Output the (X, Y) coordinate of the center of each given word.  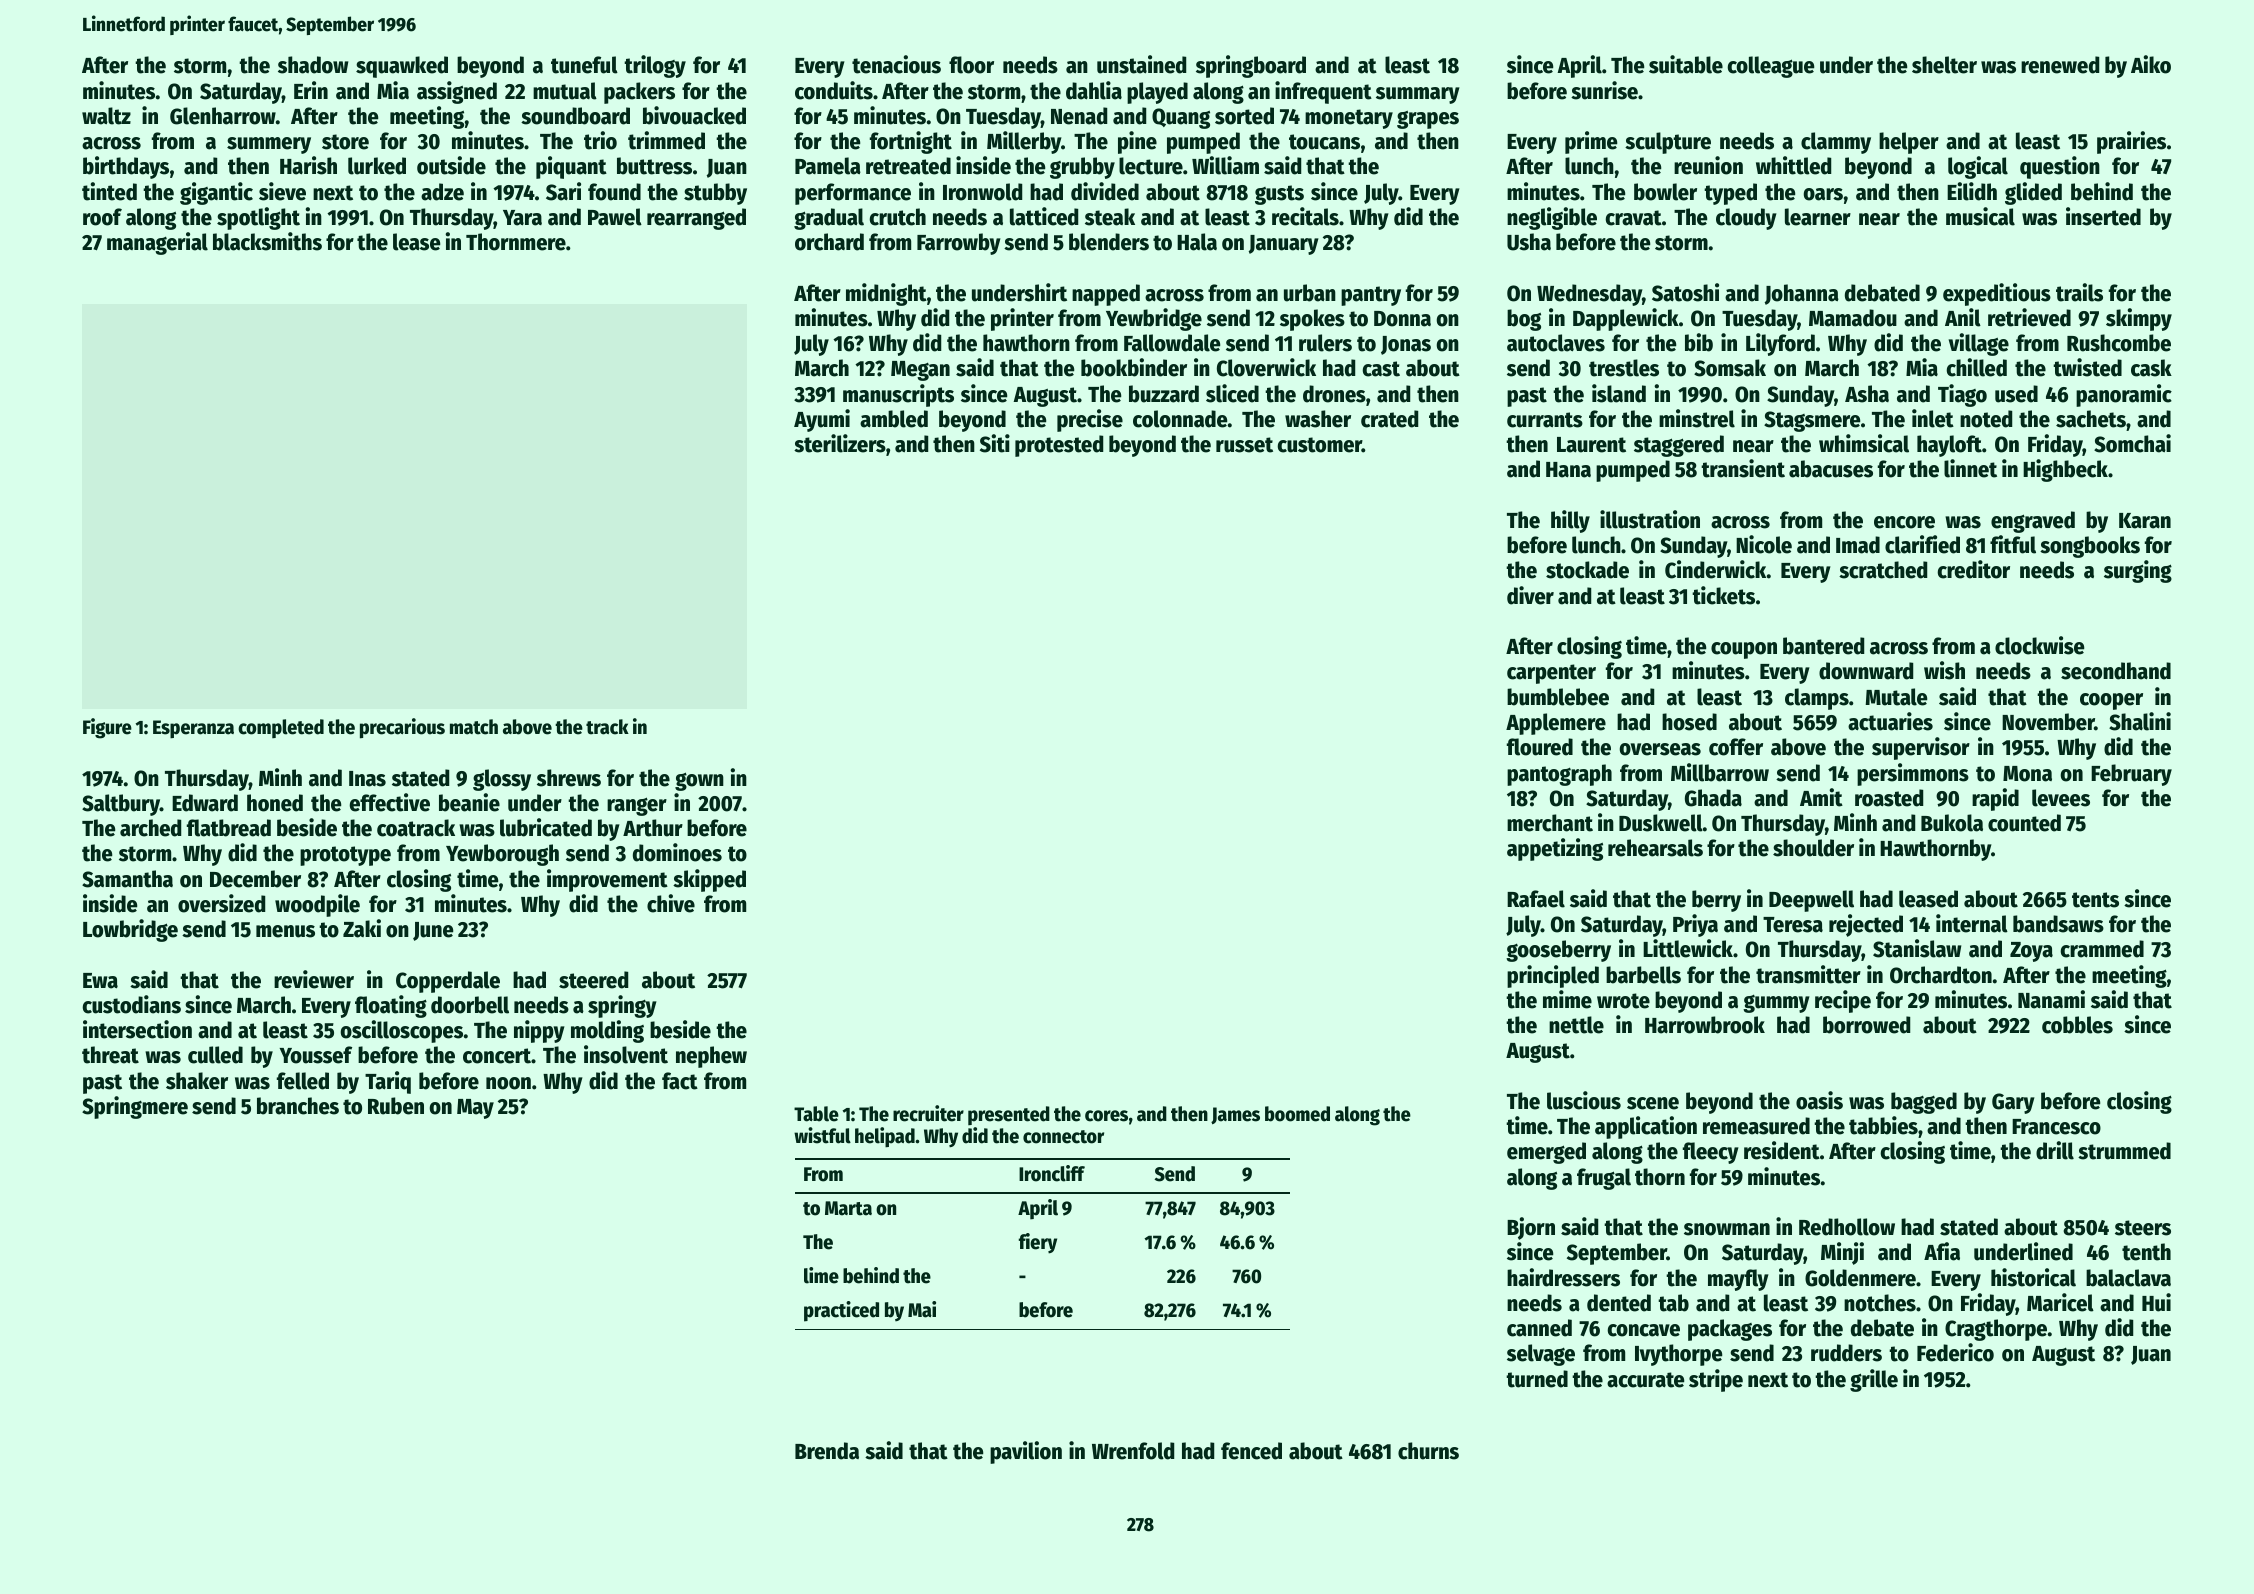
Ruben (396, 1106)
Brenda (827, 1451)
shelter (1944, 65)
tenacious (896, 64)
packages (1730, 1330)
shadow (313, 65)
